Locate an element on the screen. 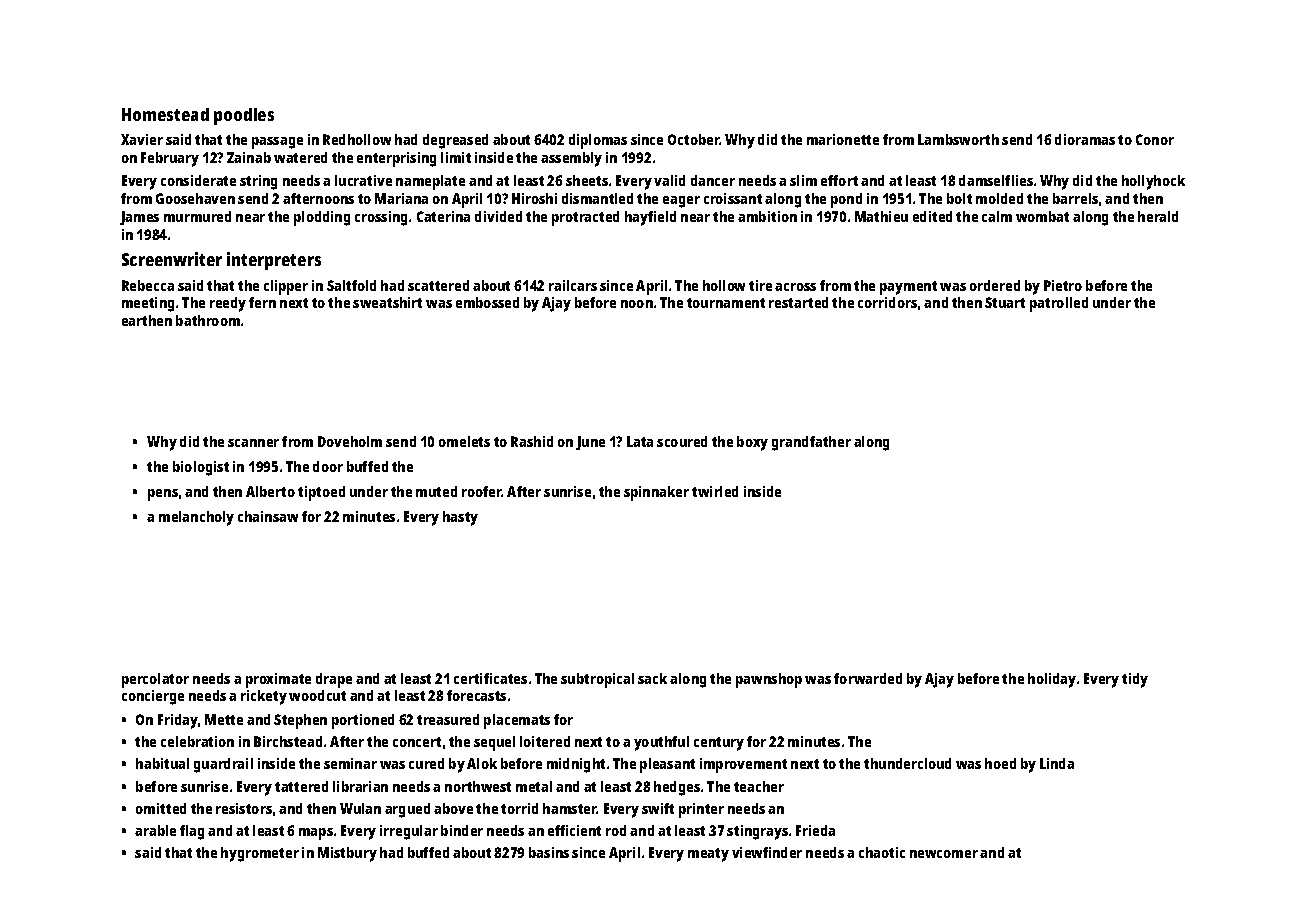 The image size is (1308, 924). pawnshop is located at coordinates (769, 680).
